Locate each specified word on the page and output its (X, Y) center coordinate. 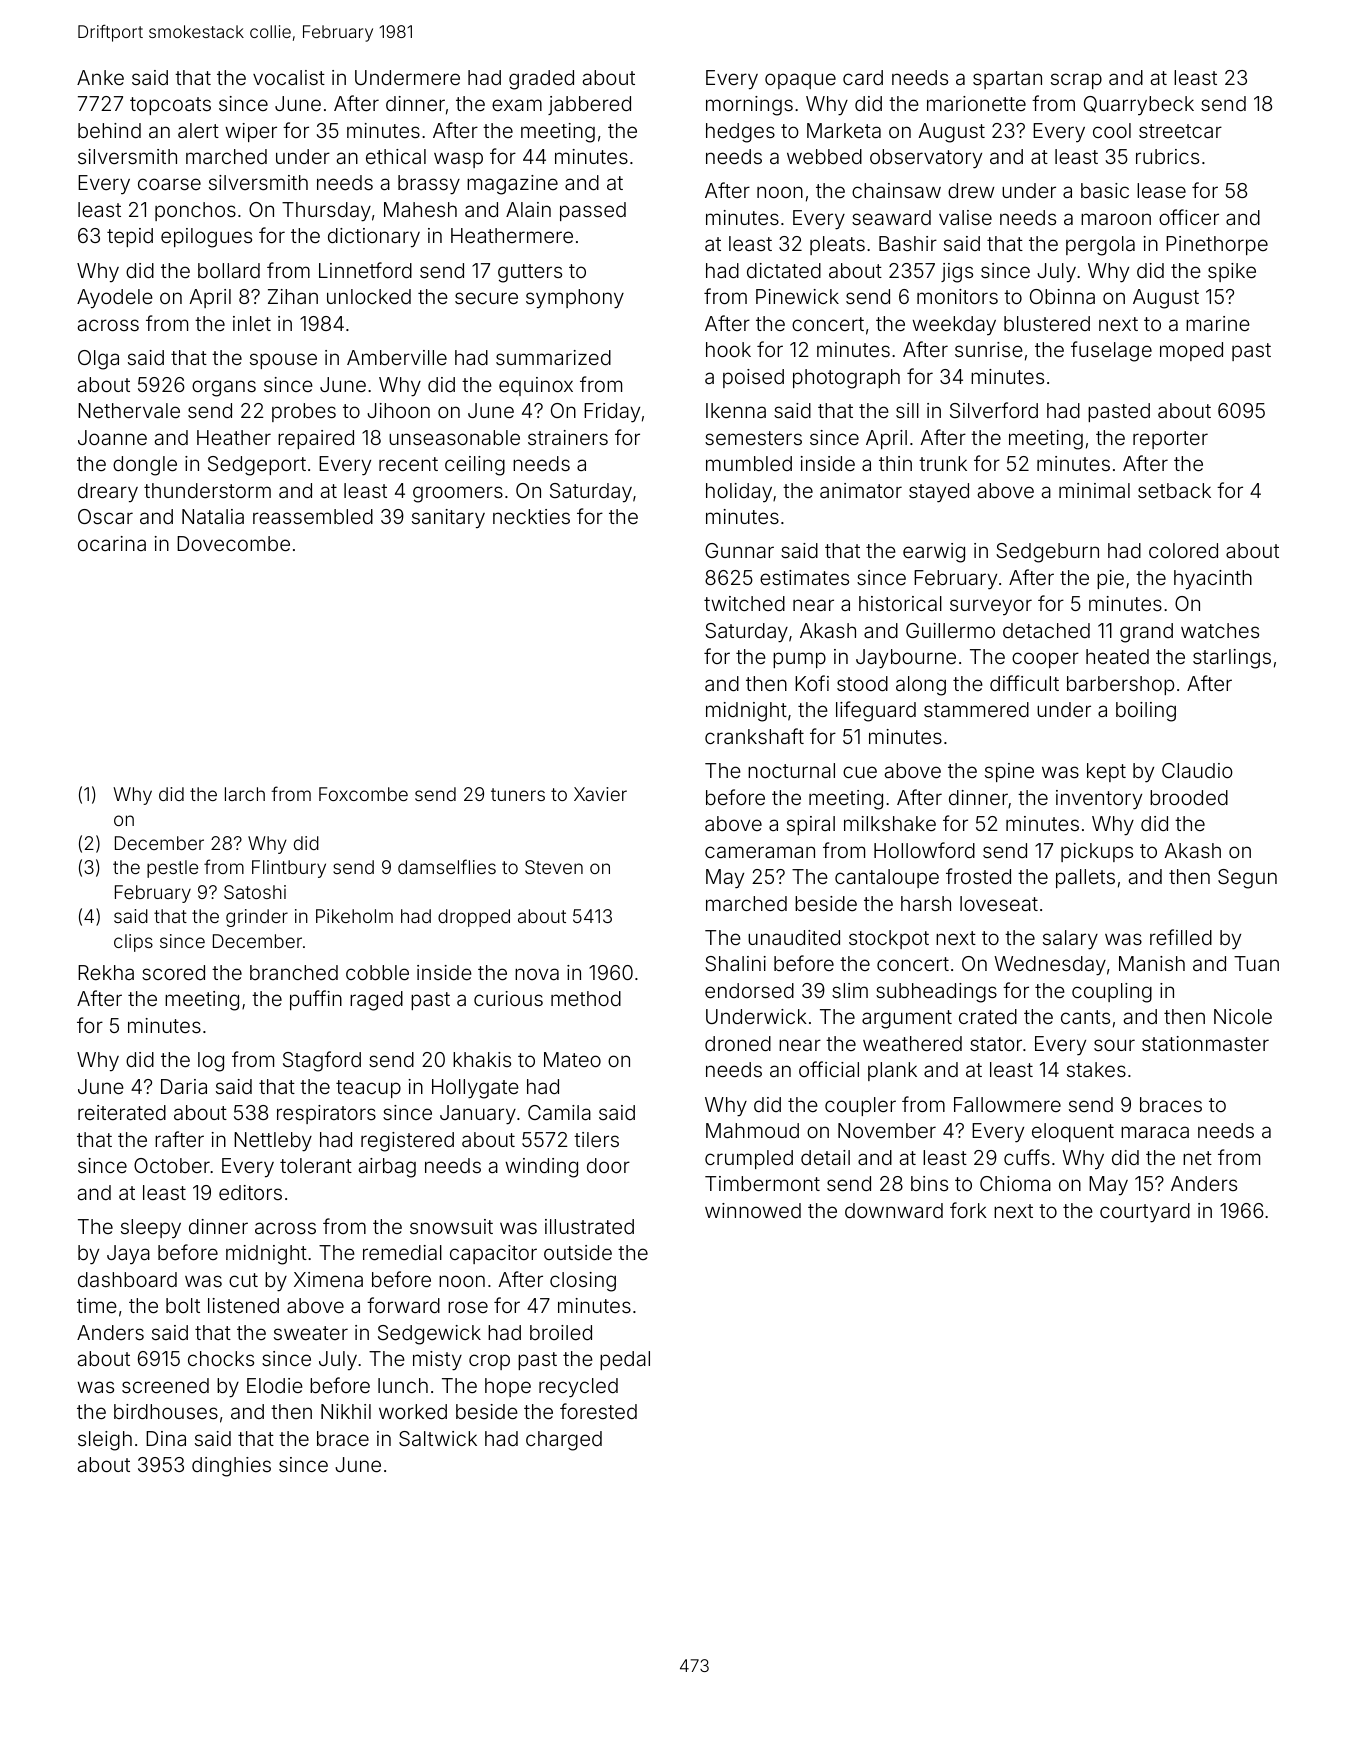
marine (1218, 323)
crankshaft (754, 736)
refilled (1181, 937)
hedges (740, 133)
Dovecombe (233, 543)
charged (564, 1441)
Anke (100, 77)
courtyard (1145, 1213)
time (97, 1305)
